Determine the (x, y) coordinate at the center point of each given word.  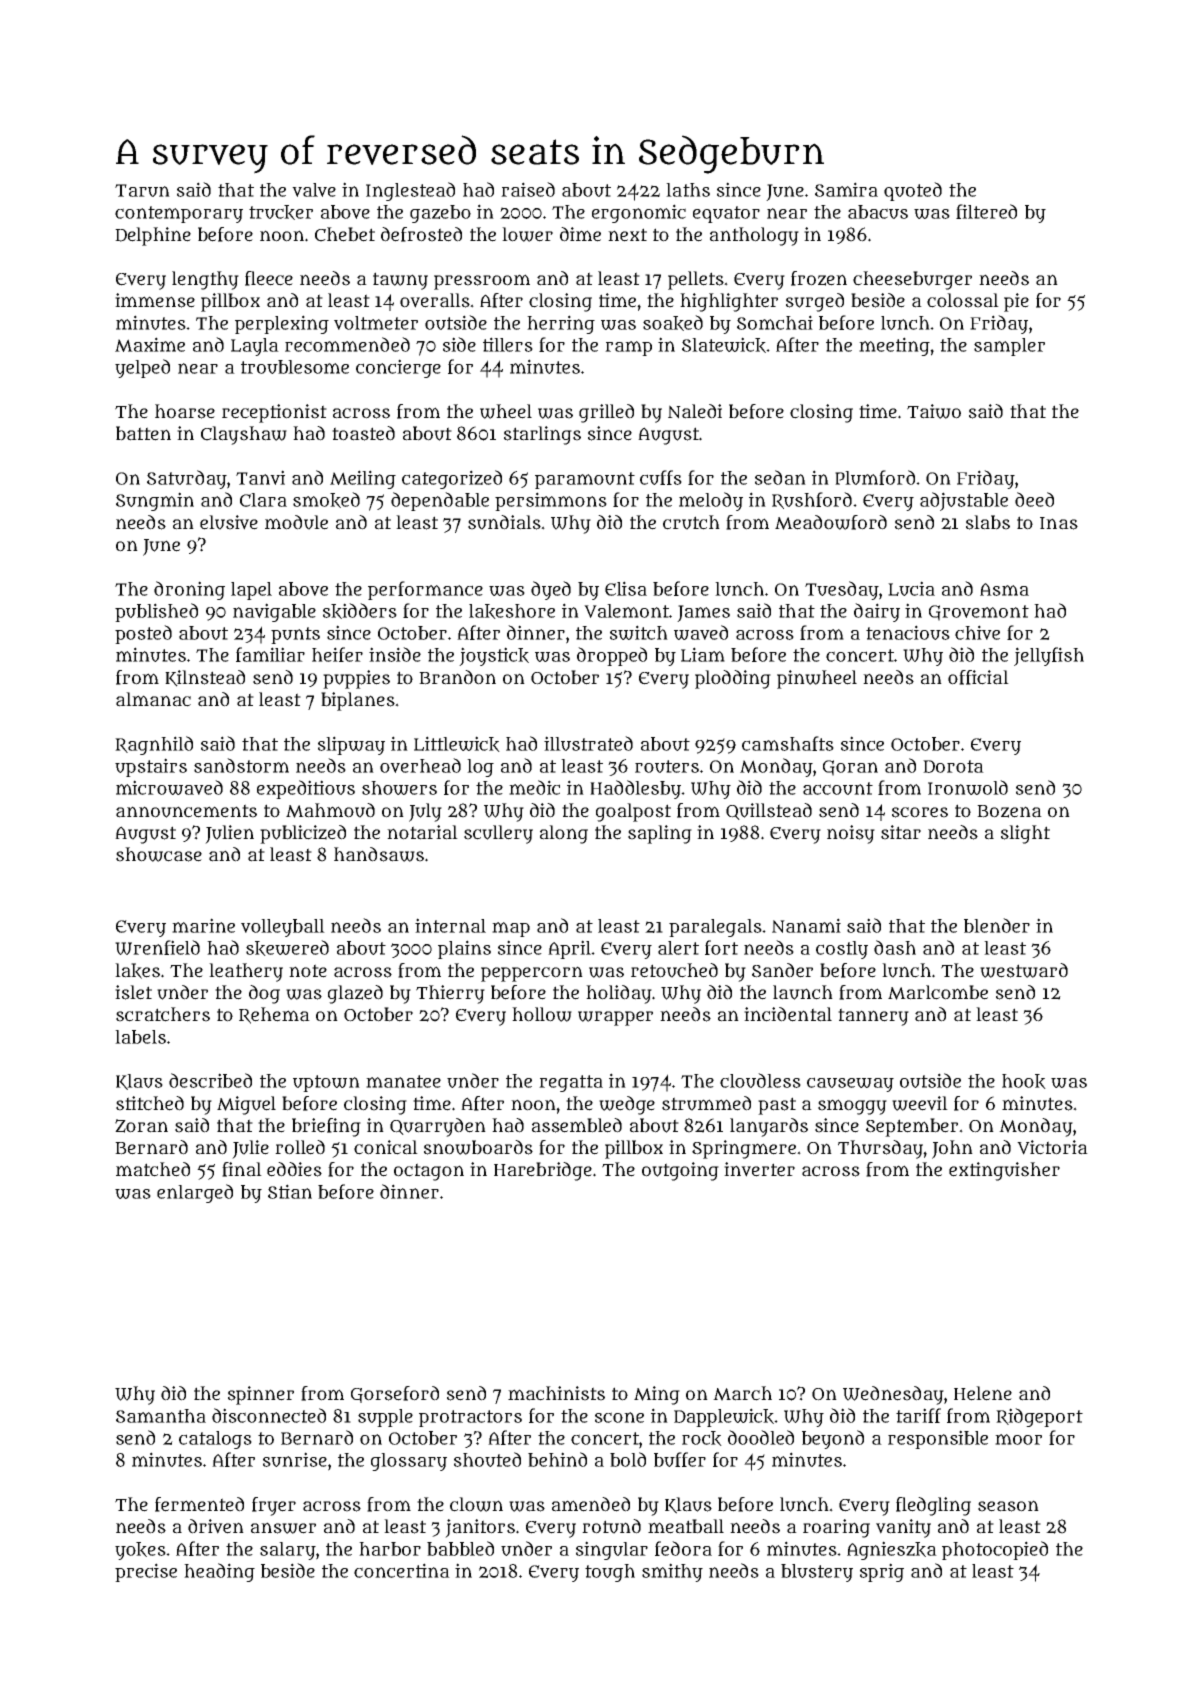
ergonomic (639, 213)
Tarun (142, 190)
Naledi (695, 411)
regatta (571, 1083)
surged (815, 302)
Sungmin (155, 501)
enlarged (195, 1193)
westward (1024, 970)
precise (146, 1572)
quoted (913, 191)
